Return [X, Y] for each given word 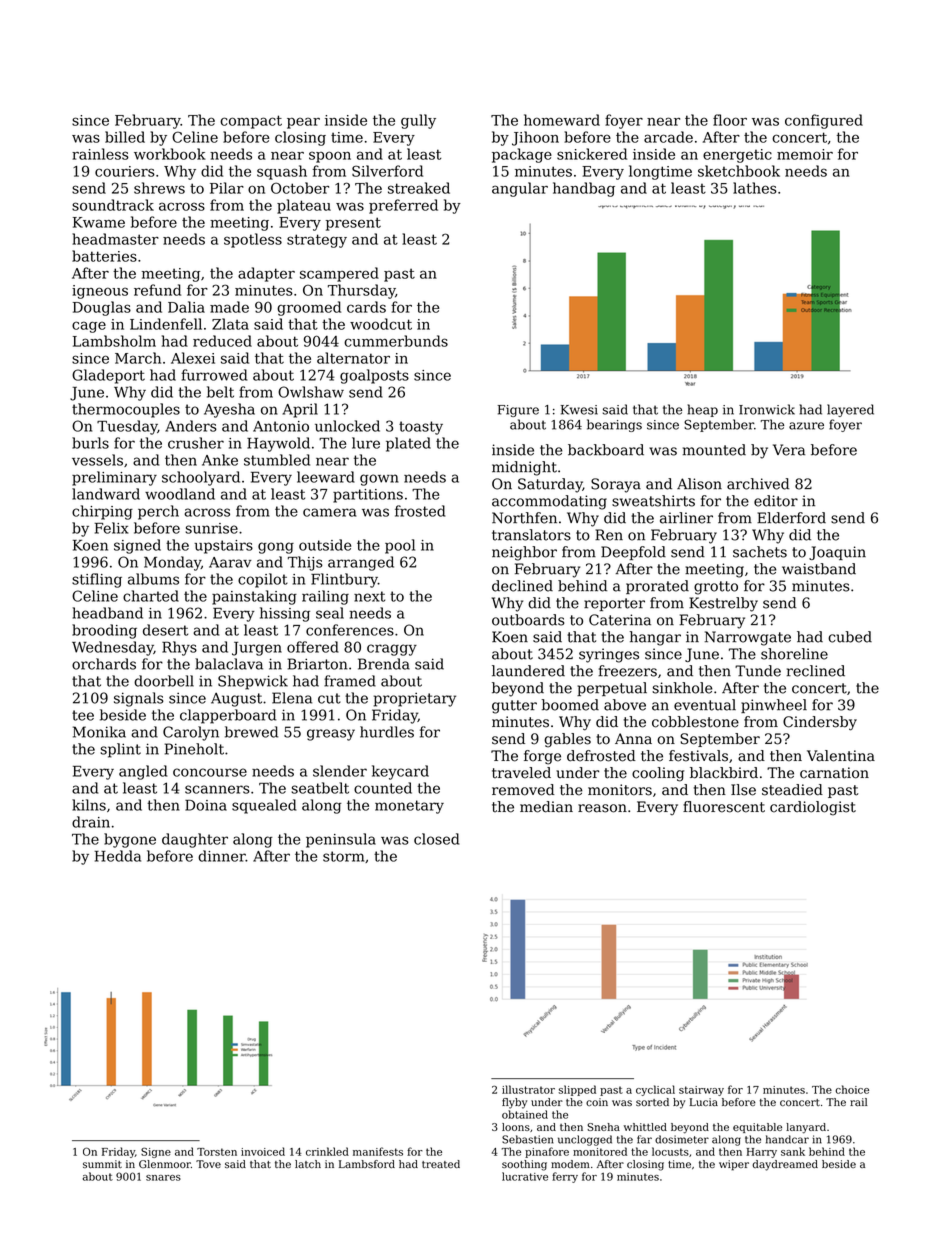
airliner [686, 518]
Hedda [117, 856]
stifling [97, 580]
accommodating [549, 502]
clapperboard [228, 716]
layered [850, 410]
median [546, 807]
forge [542, 757]
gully [418, 121]
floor [730, 120]
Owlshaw [311, 392]
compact [251, 122]
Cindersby [820, 723]
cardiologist [813, 808]
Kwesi [579, 410]
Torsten [217, 1152]
